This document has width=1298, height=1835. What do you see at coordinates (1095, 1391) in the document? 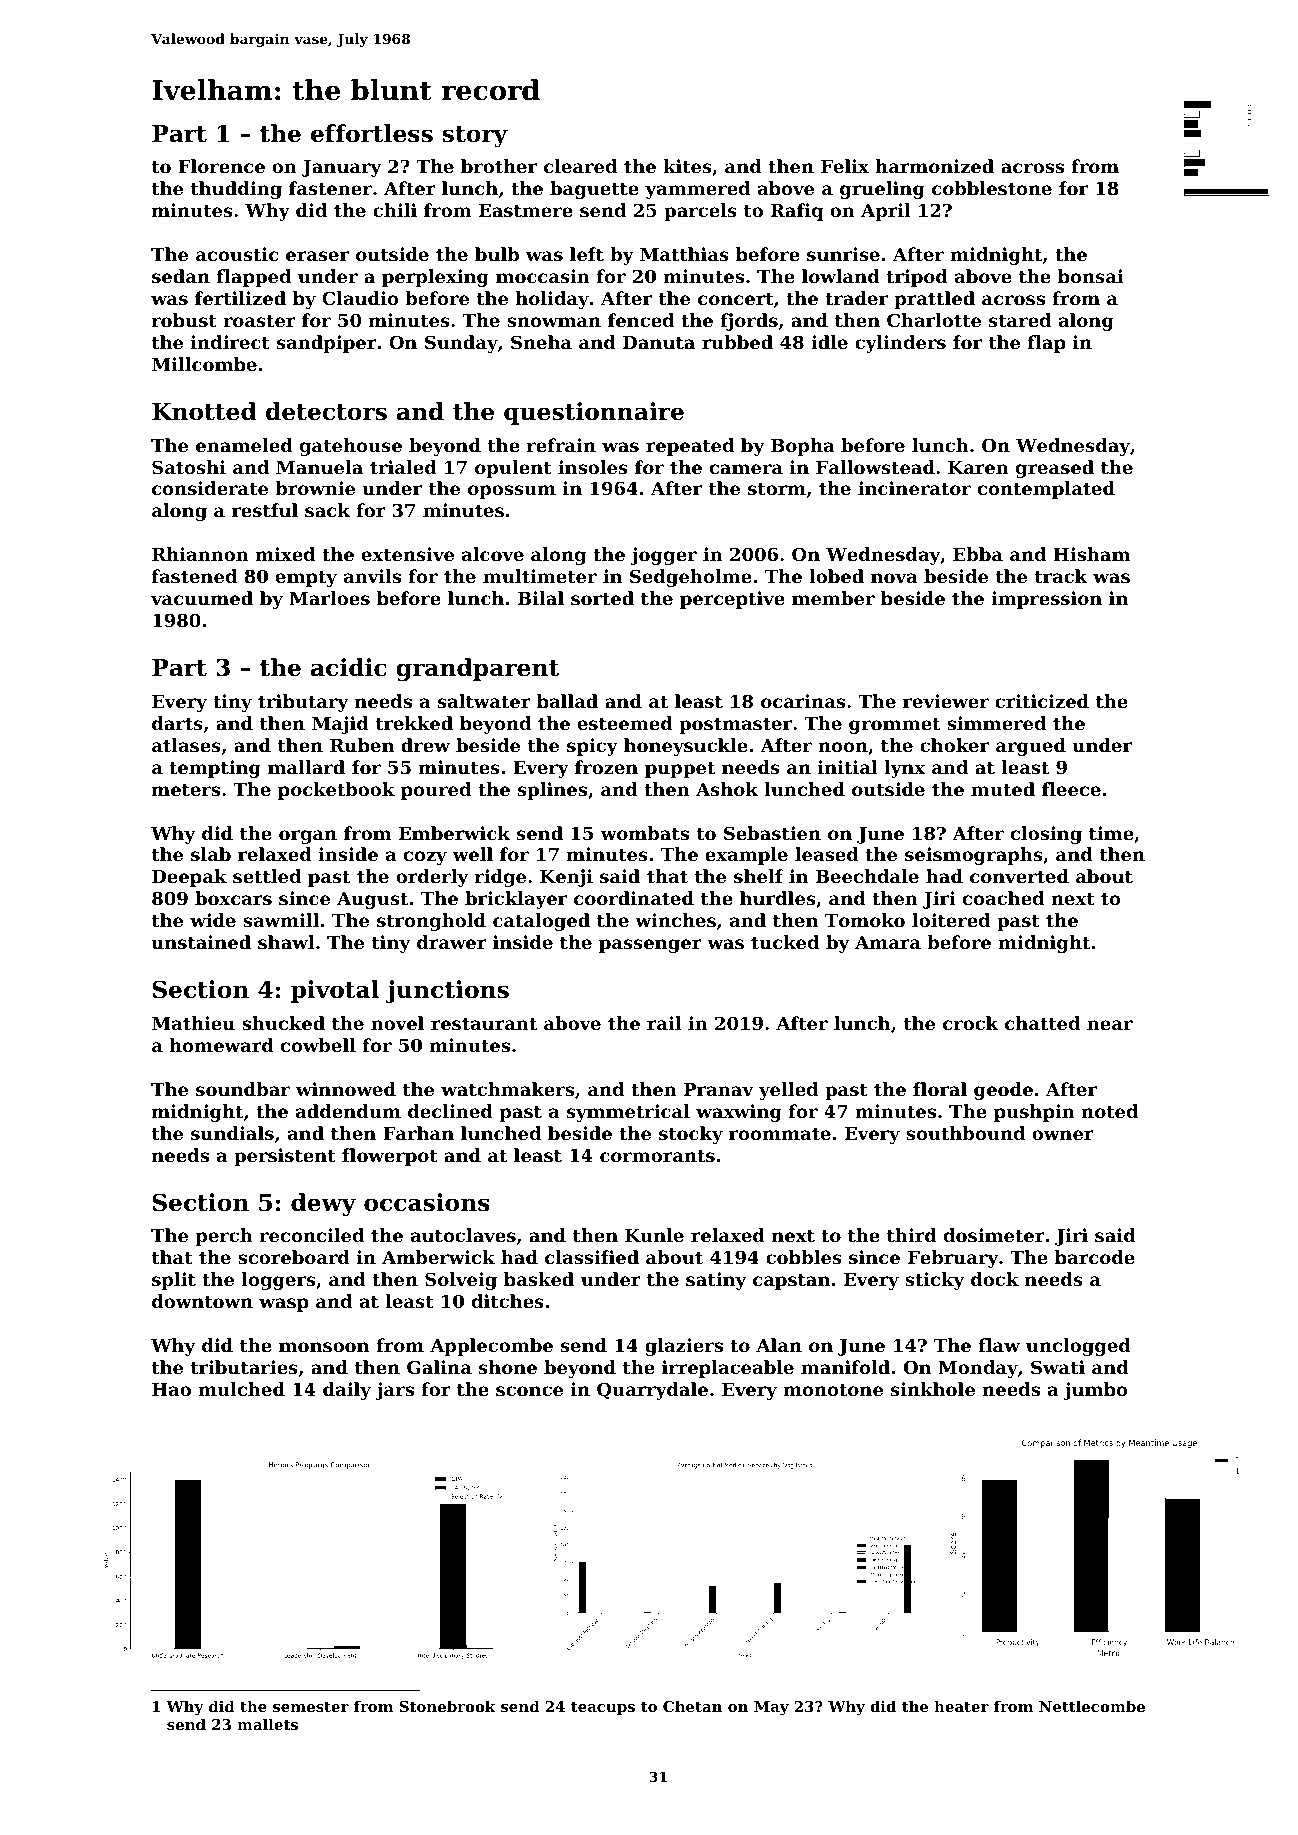
I see `jumbo` at bounding box center [1095, 1391].
